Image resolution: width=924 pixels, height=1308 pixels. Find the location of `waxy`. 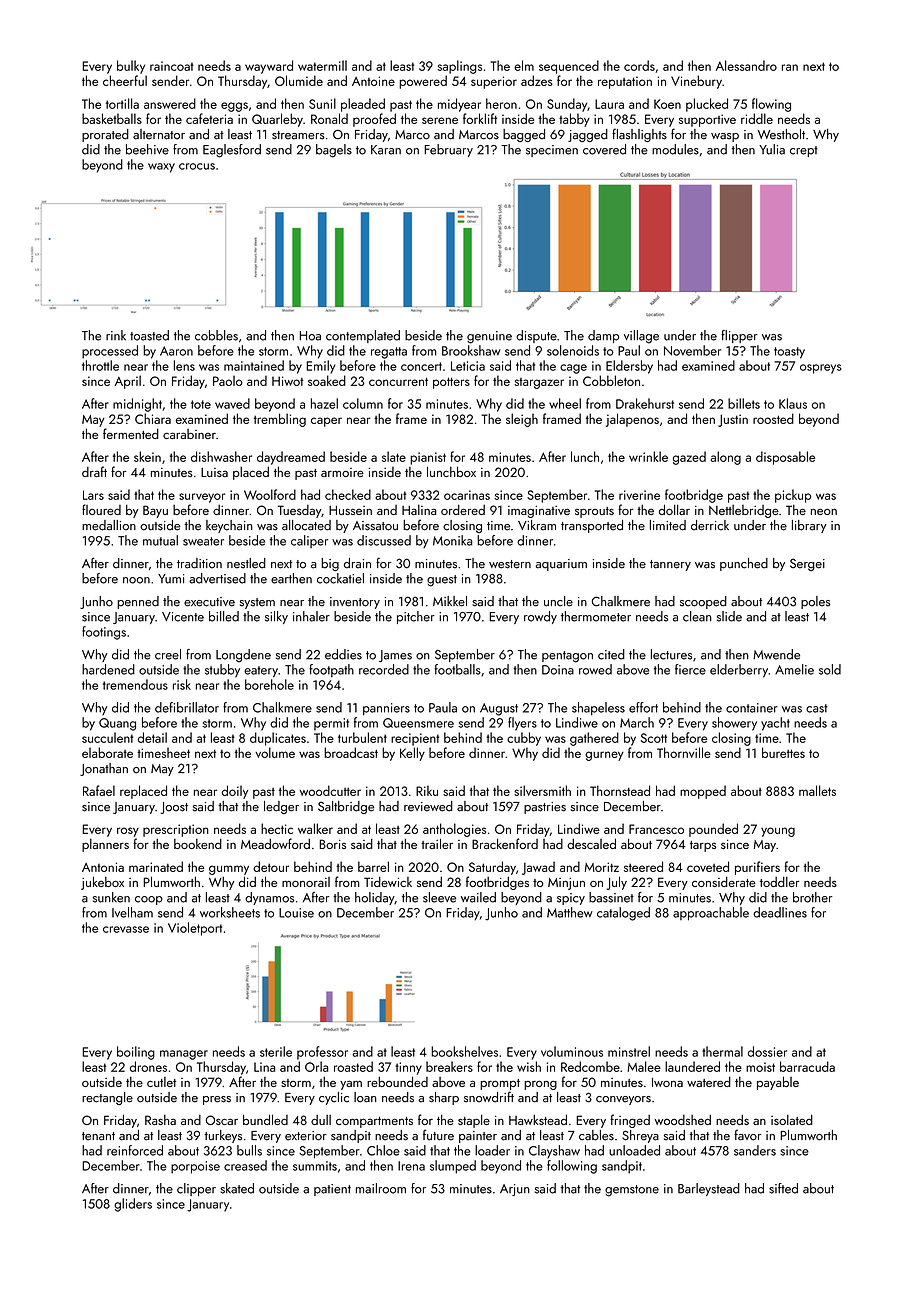

waxy is located at coordinates (161, 168).
